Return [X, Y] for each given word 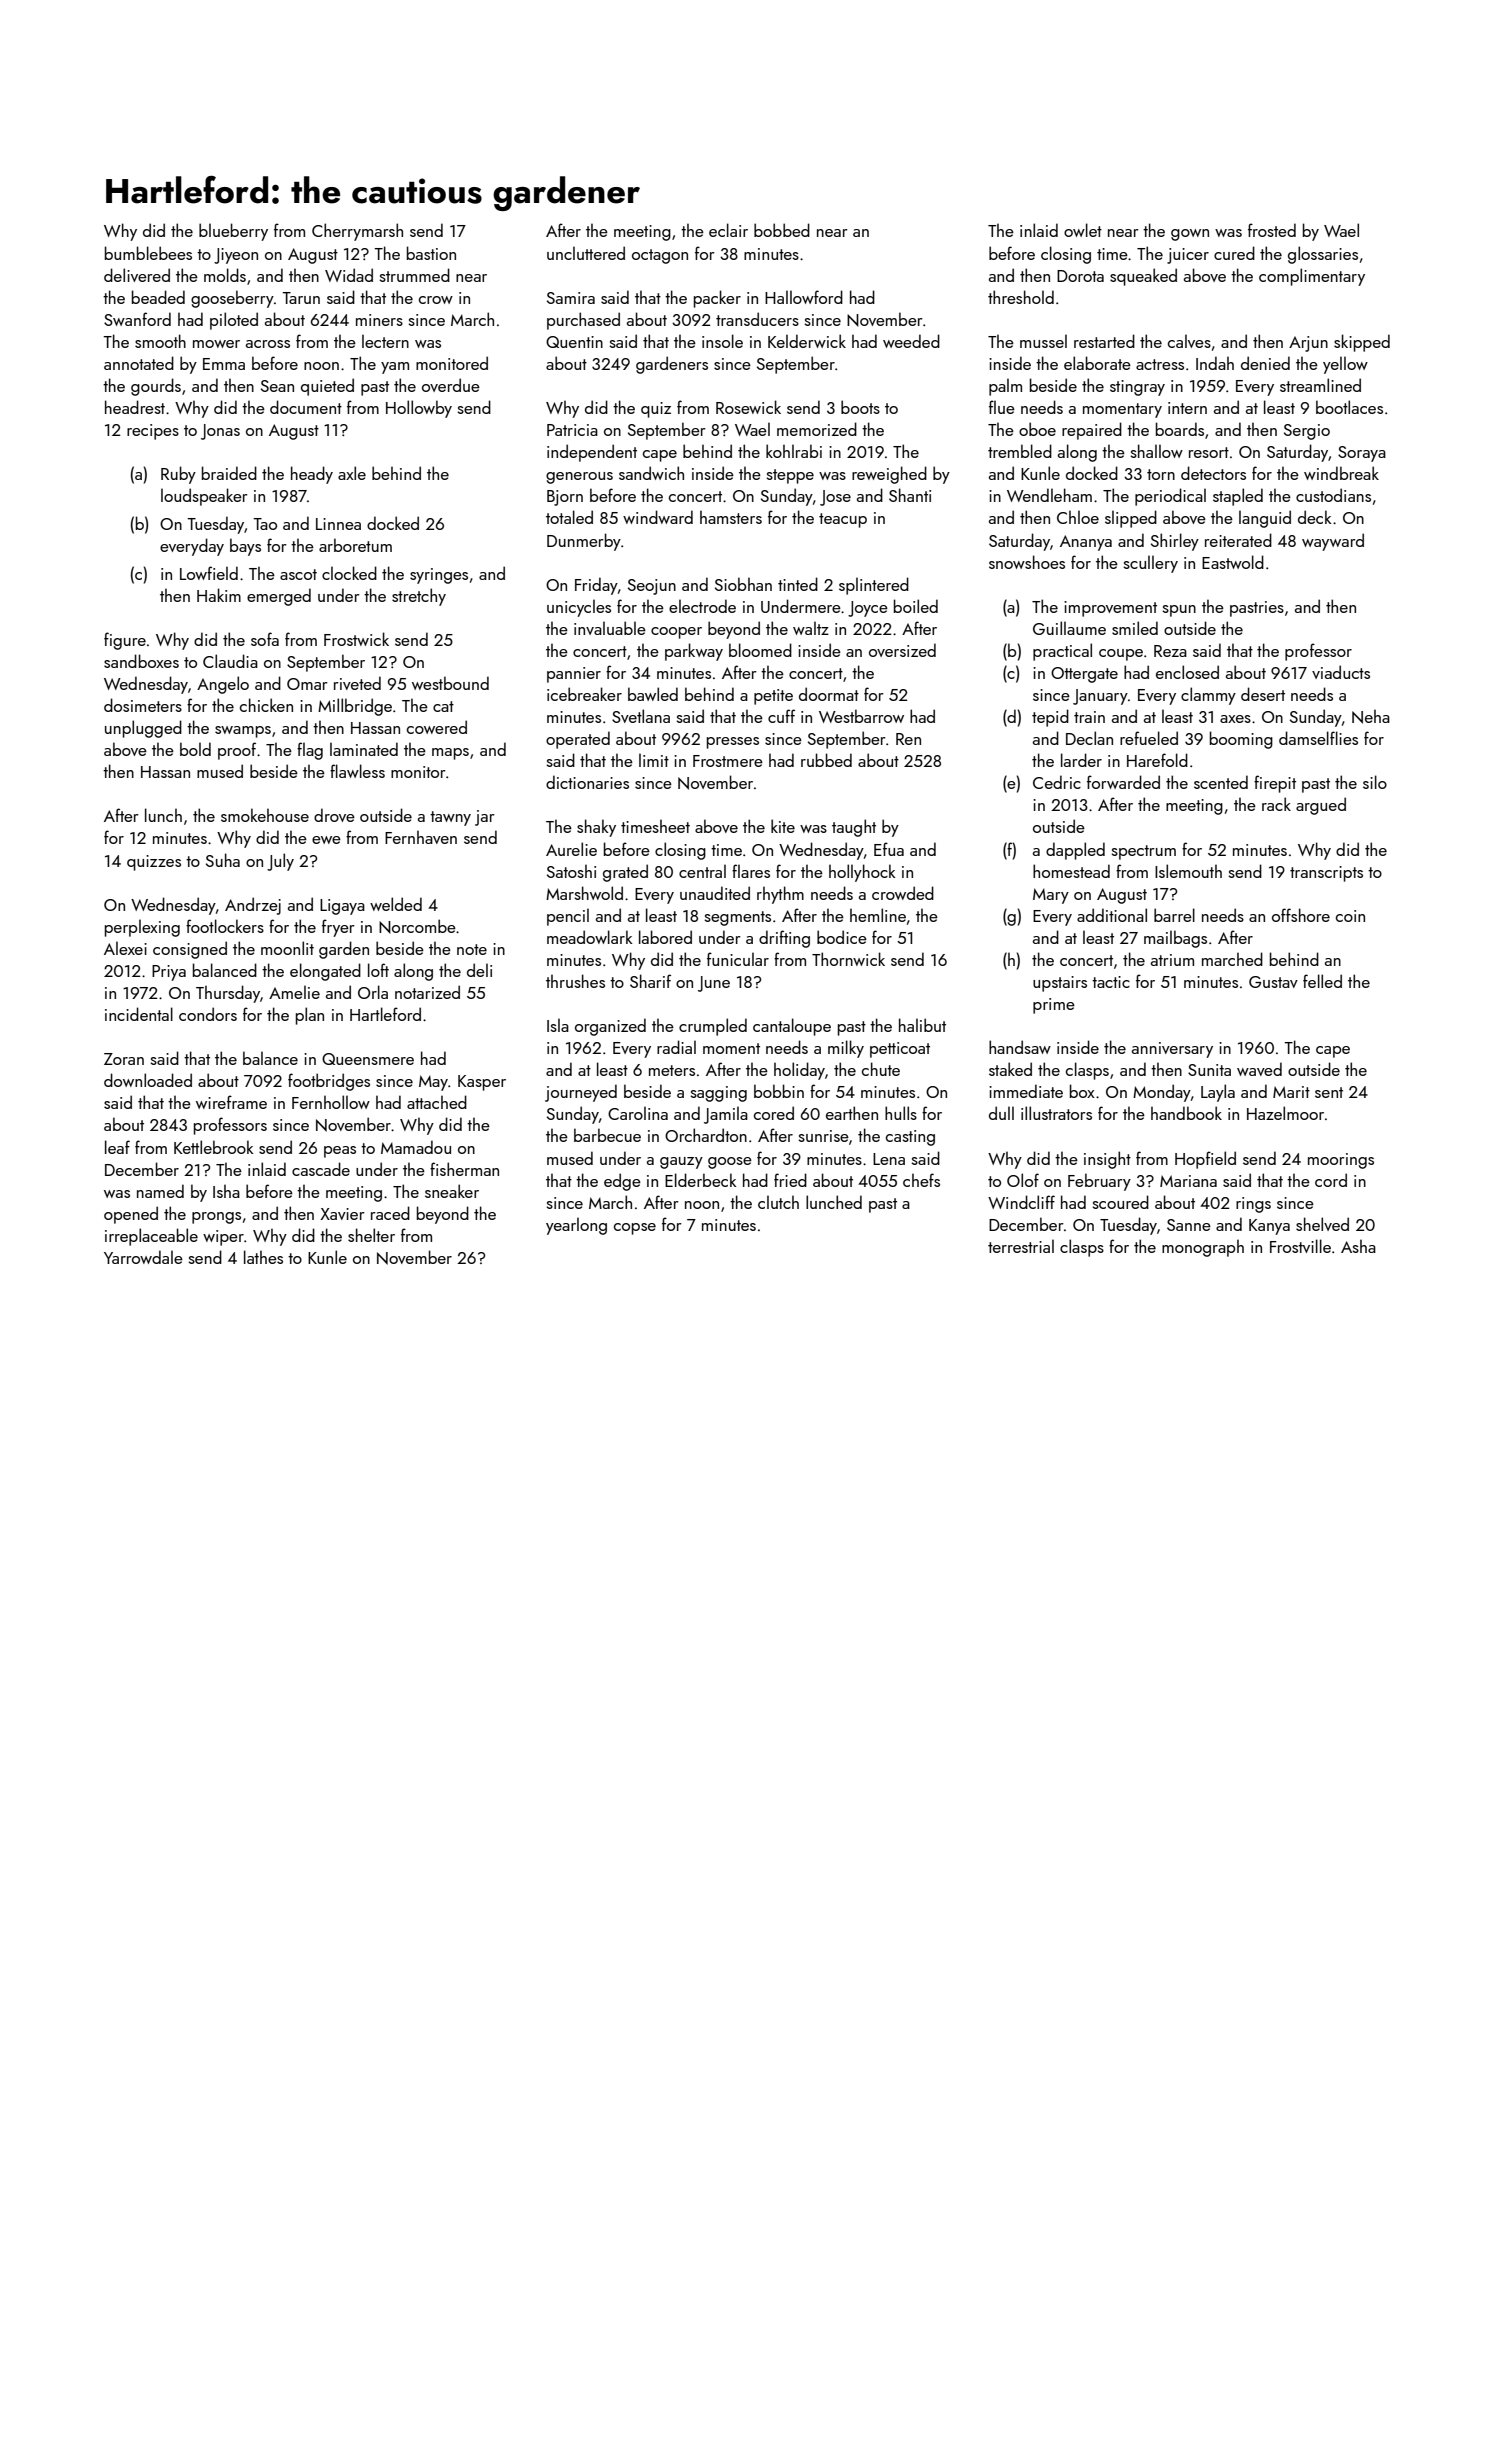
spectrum [1143, 852]
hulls [901, 1113]
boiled [916, 606]
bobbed [782, 230]
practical [1062, 652]
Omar [307, 684]
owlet [1083, 230]
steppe [790, 476]
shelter [371, 1235]
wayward [1333, 542]
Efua [889, 849]
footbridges [329, 1082]
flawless [357, 771]
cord [1331, 1180]
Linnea [338, 524]
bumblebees [148, 253]
